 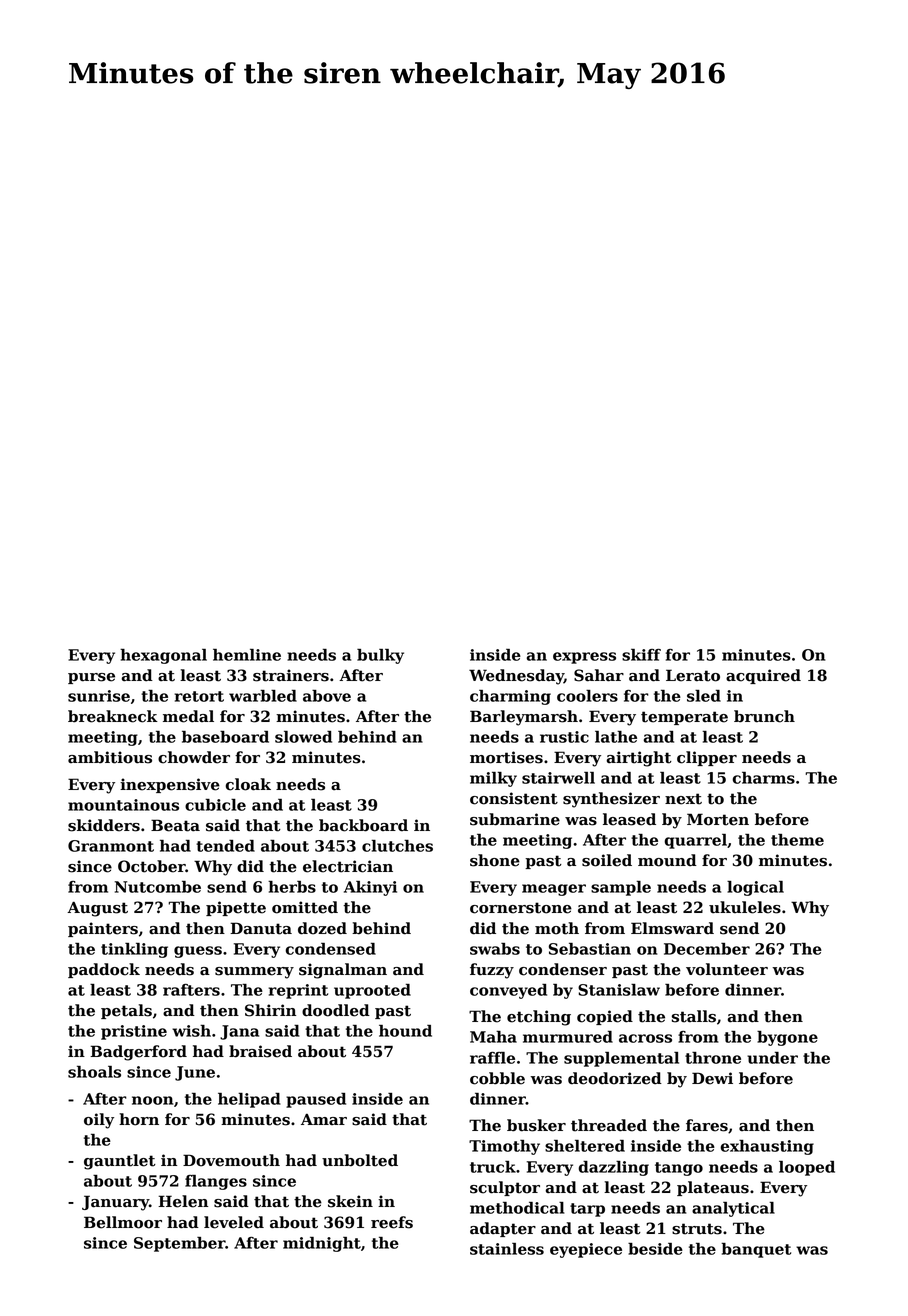 I want to click on Wednesday, so click(x=516, y=677).
